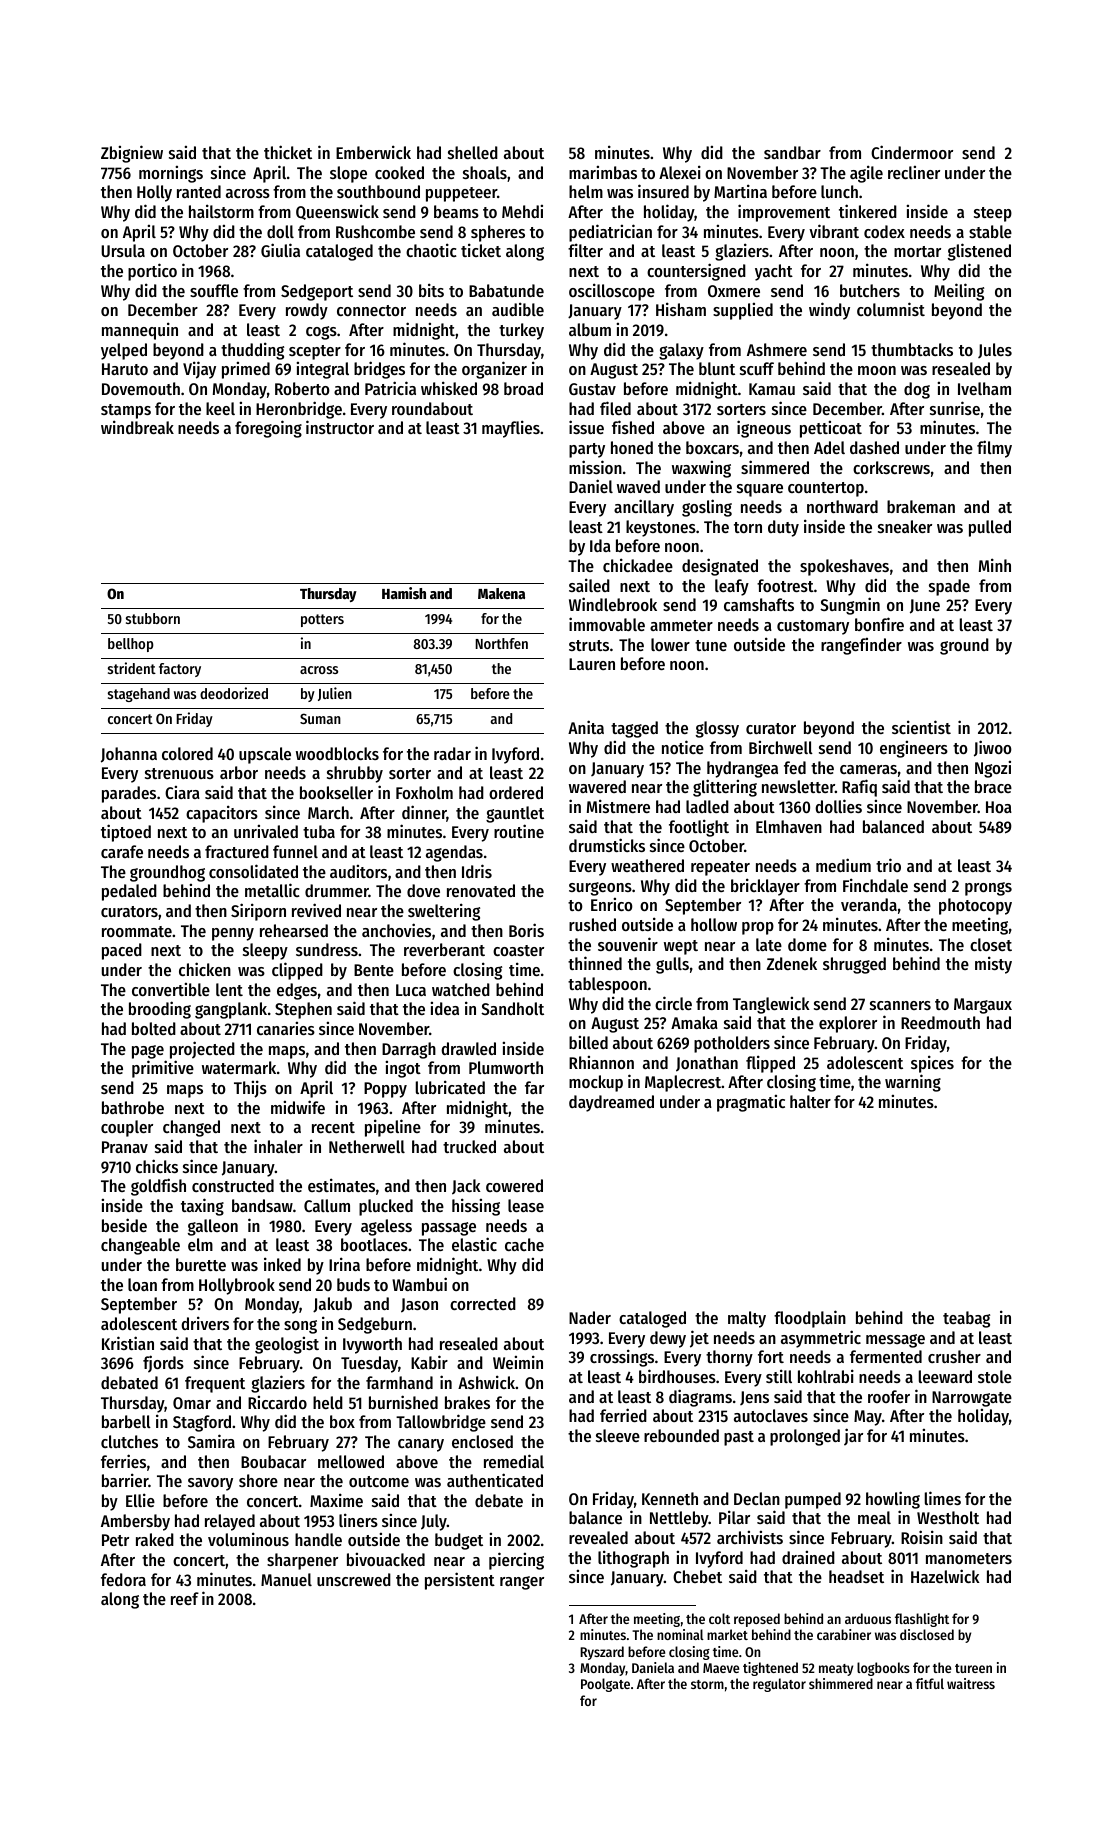  Describe the element at coordinates (148, 1052) in the document. I see `page` at that location.
